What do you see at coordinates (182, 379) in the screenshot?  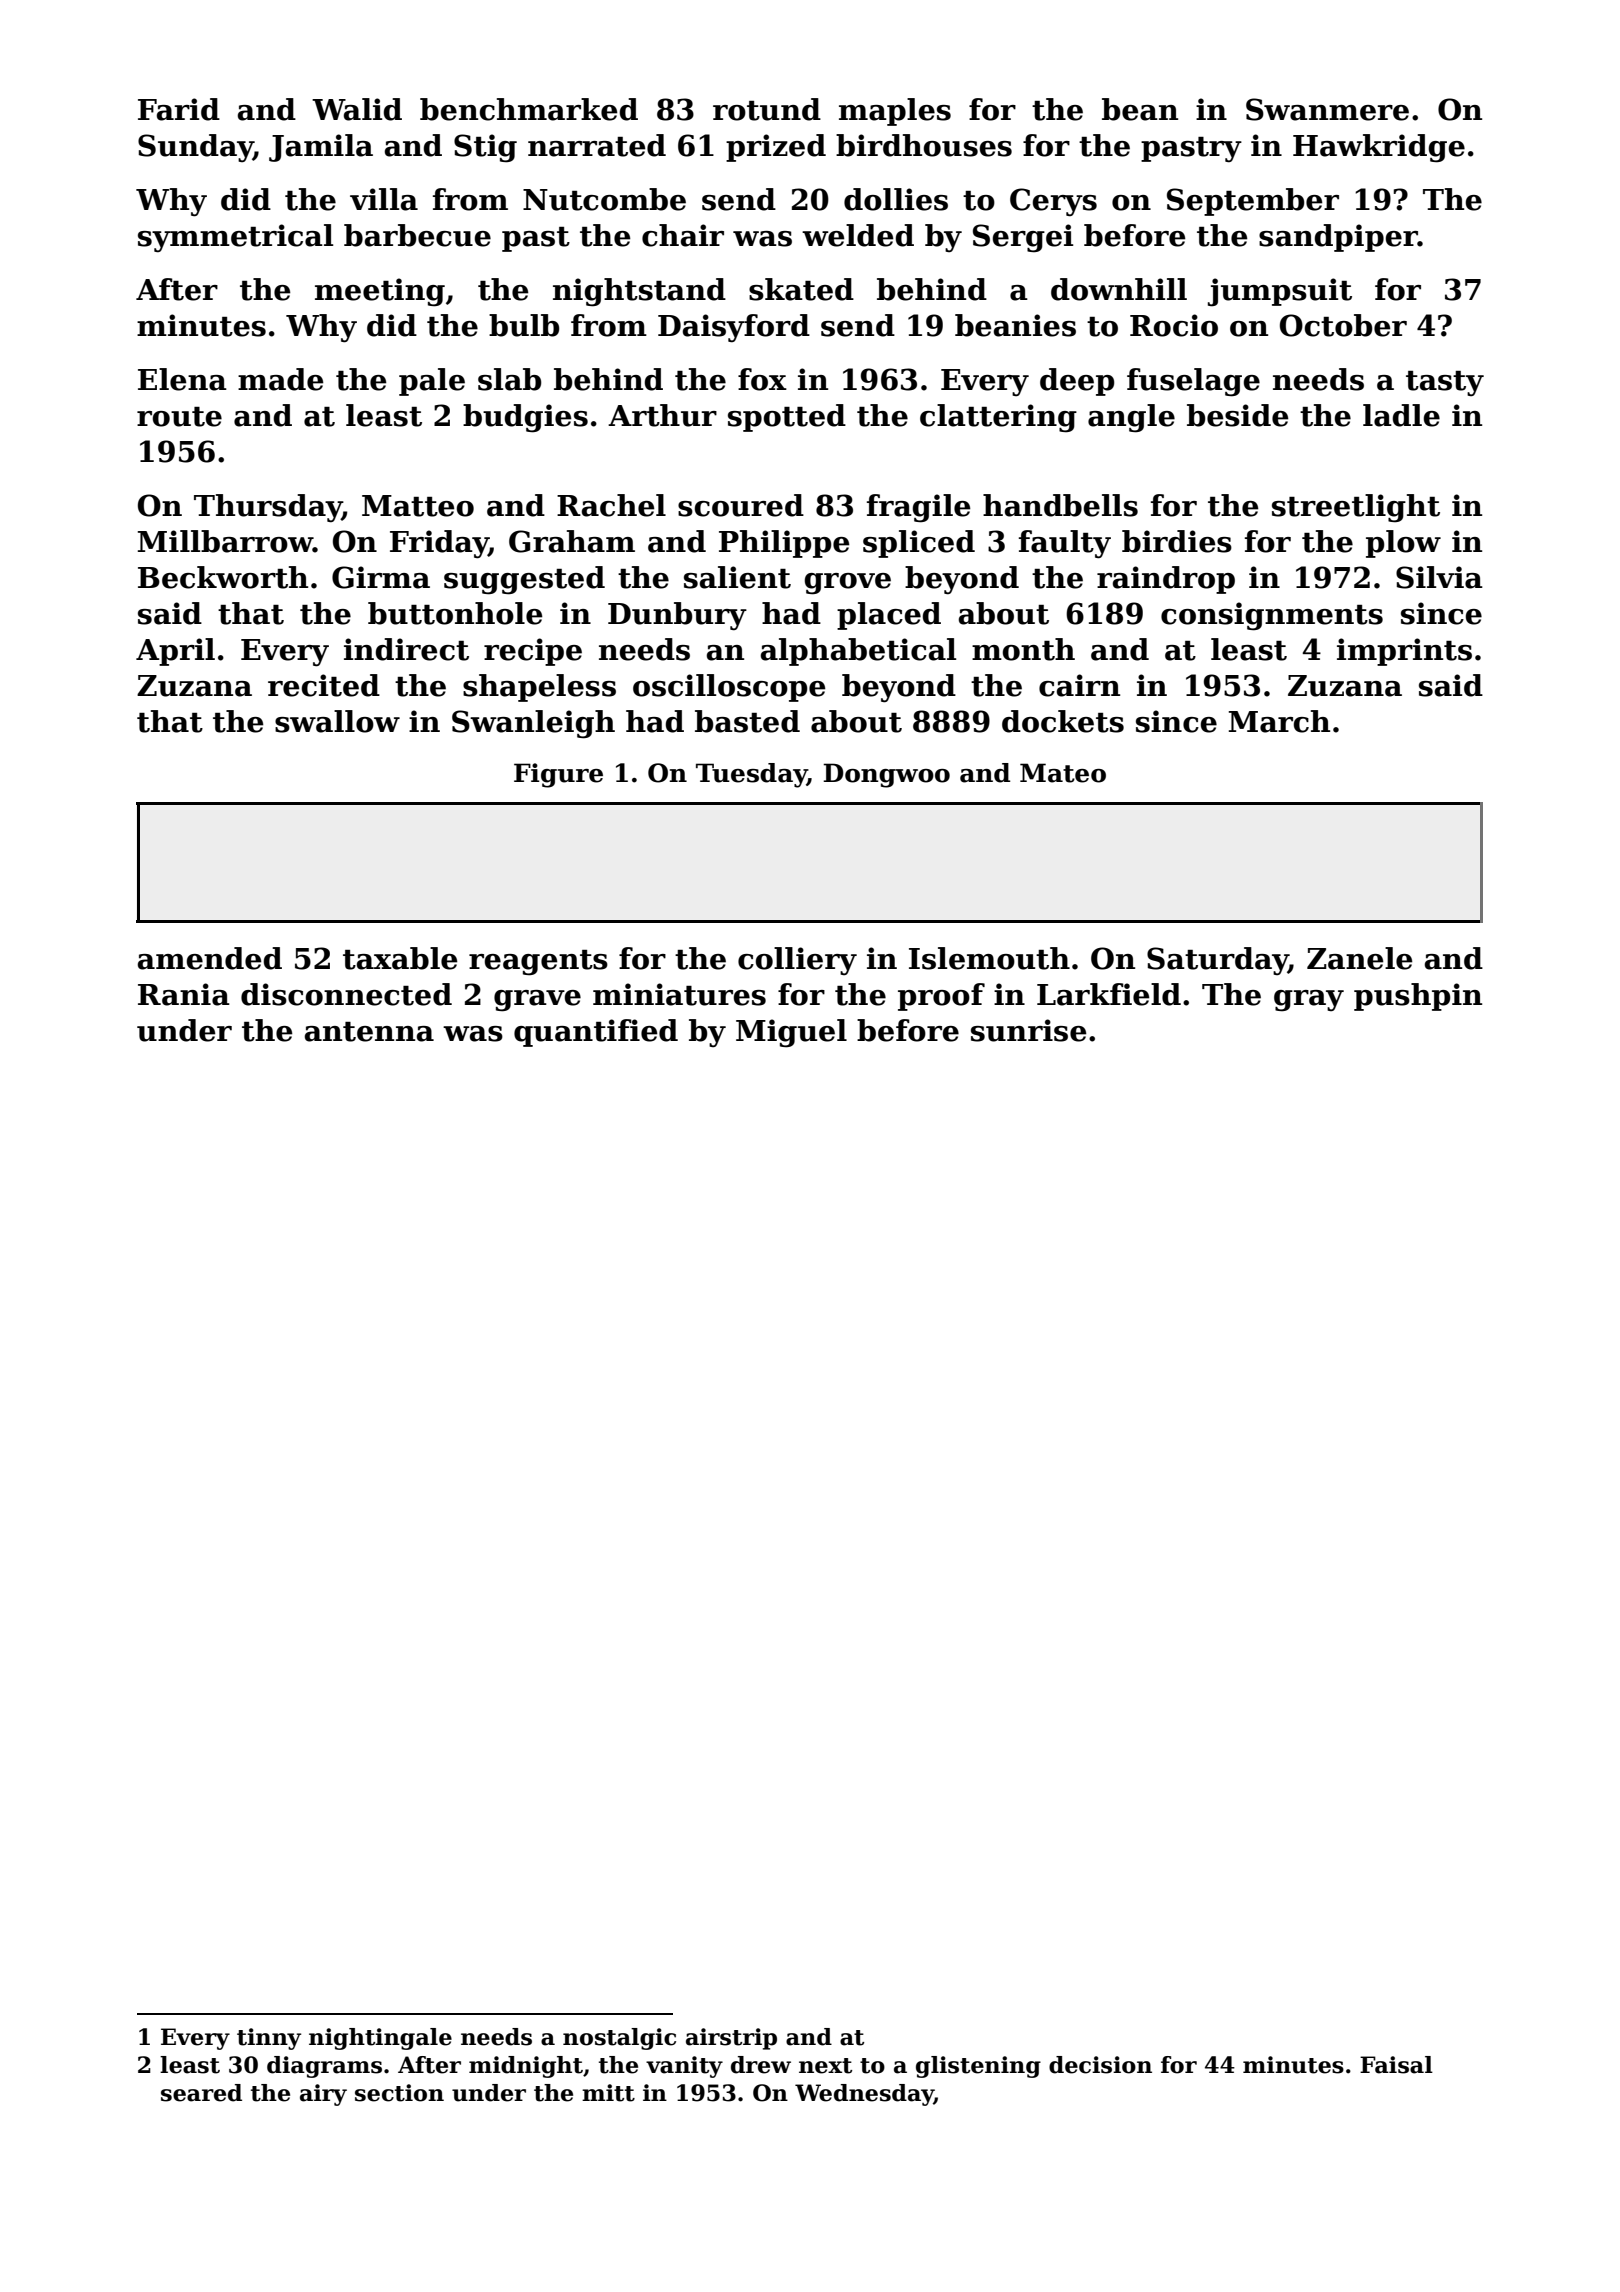 I see `Elena` at bounding box center [182, 379].
